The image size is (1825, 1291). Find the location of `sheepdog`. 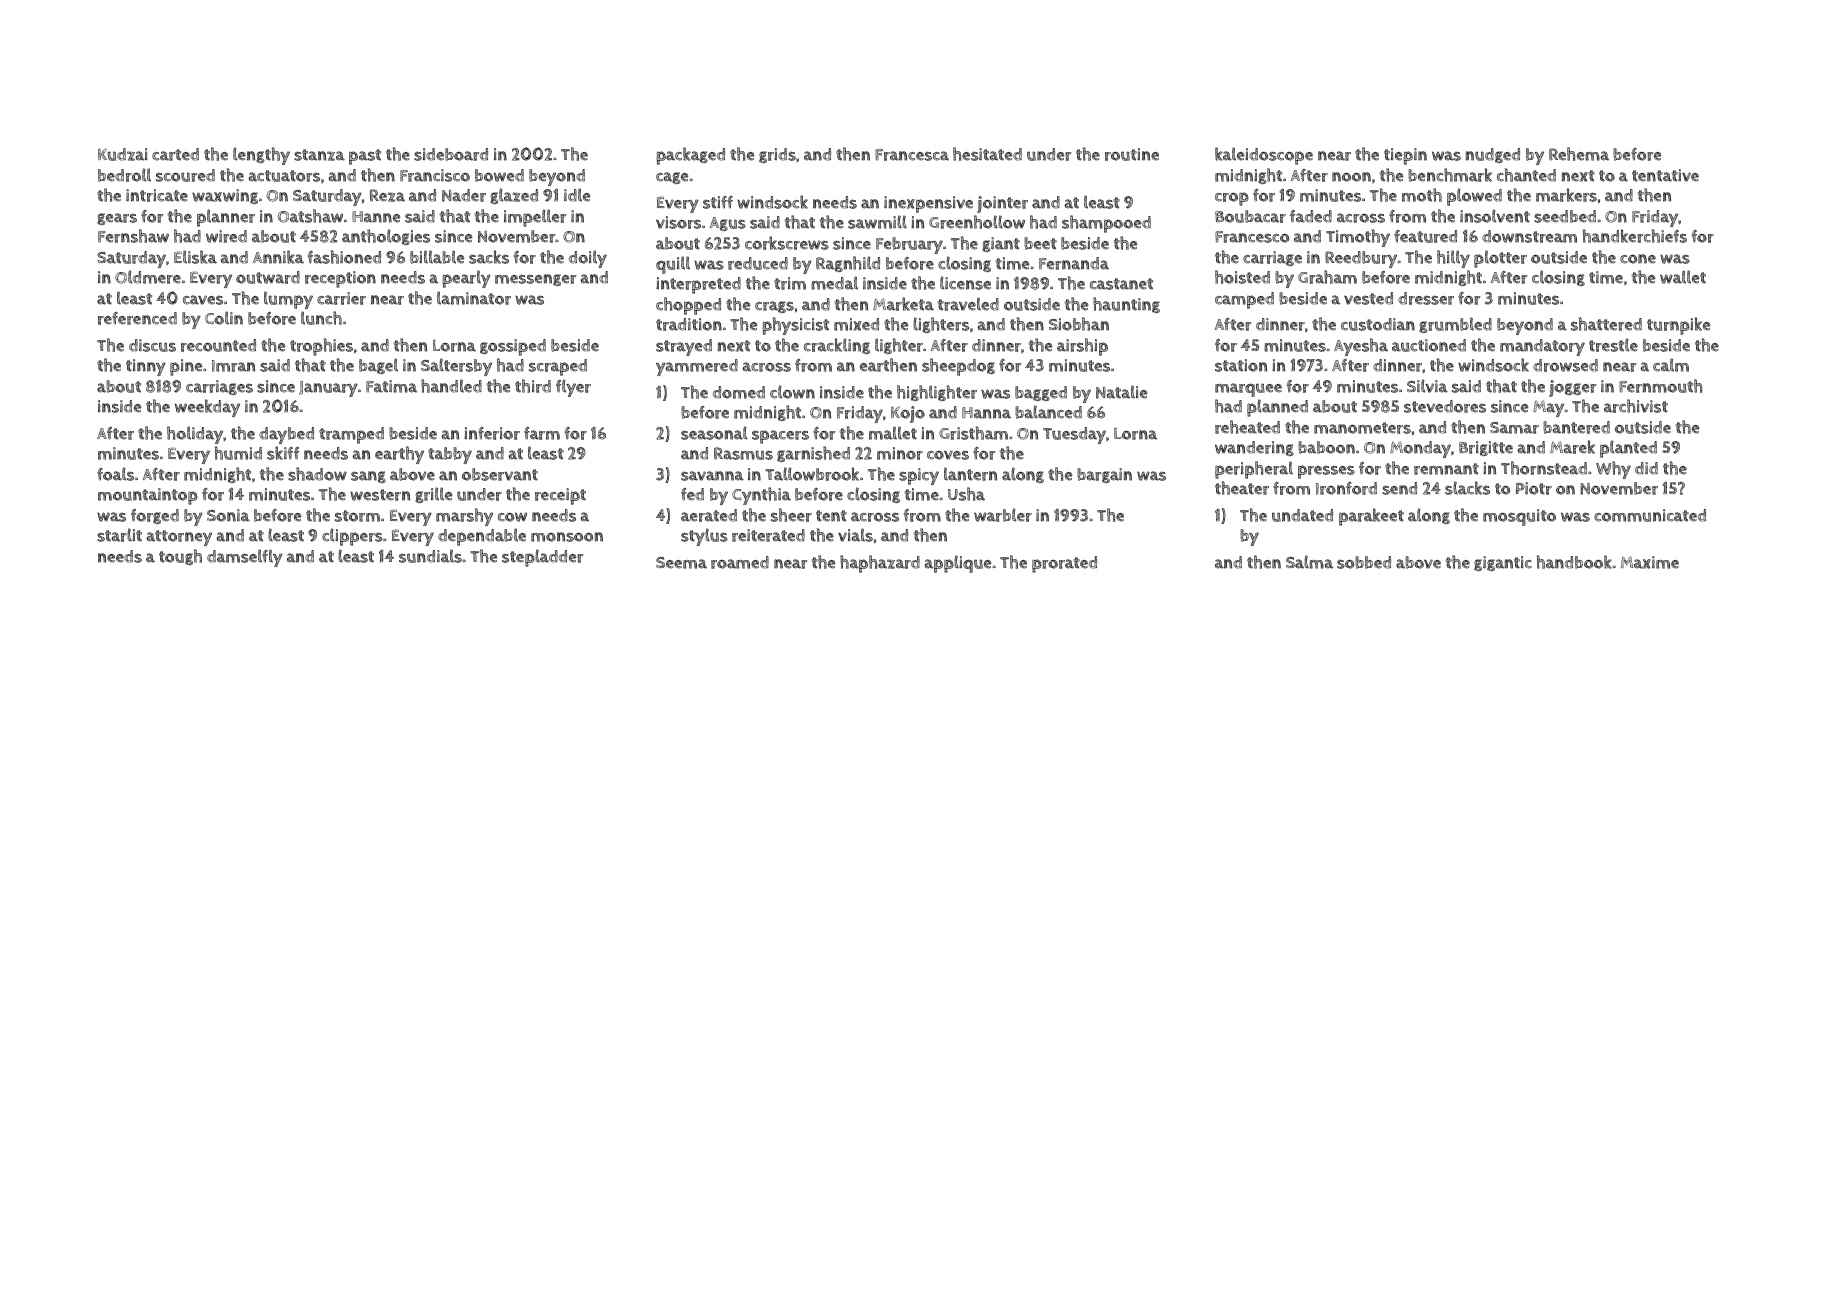

sheepdog is located at coordinates (958, 367).
